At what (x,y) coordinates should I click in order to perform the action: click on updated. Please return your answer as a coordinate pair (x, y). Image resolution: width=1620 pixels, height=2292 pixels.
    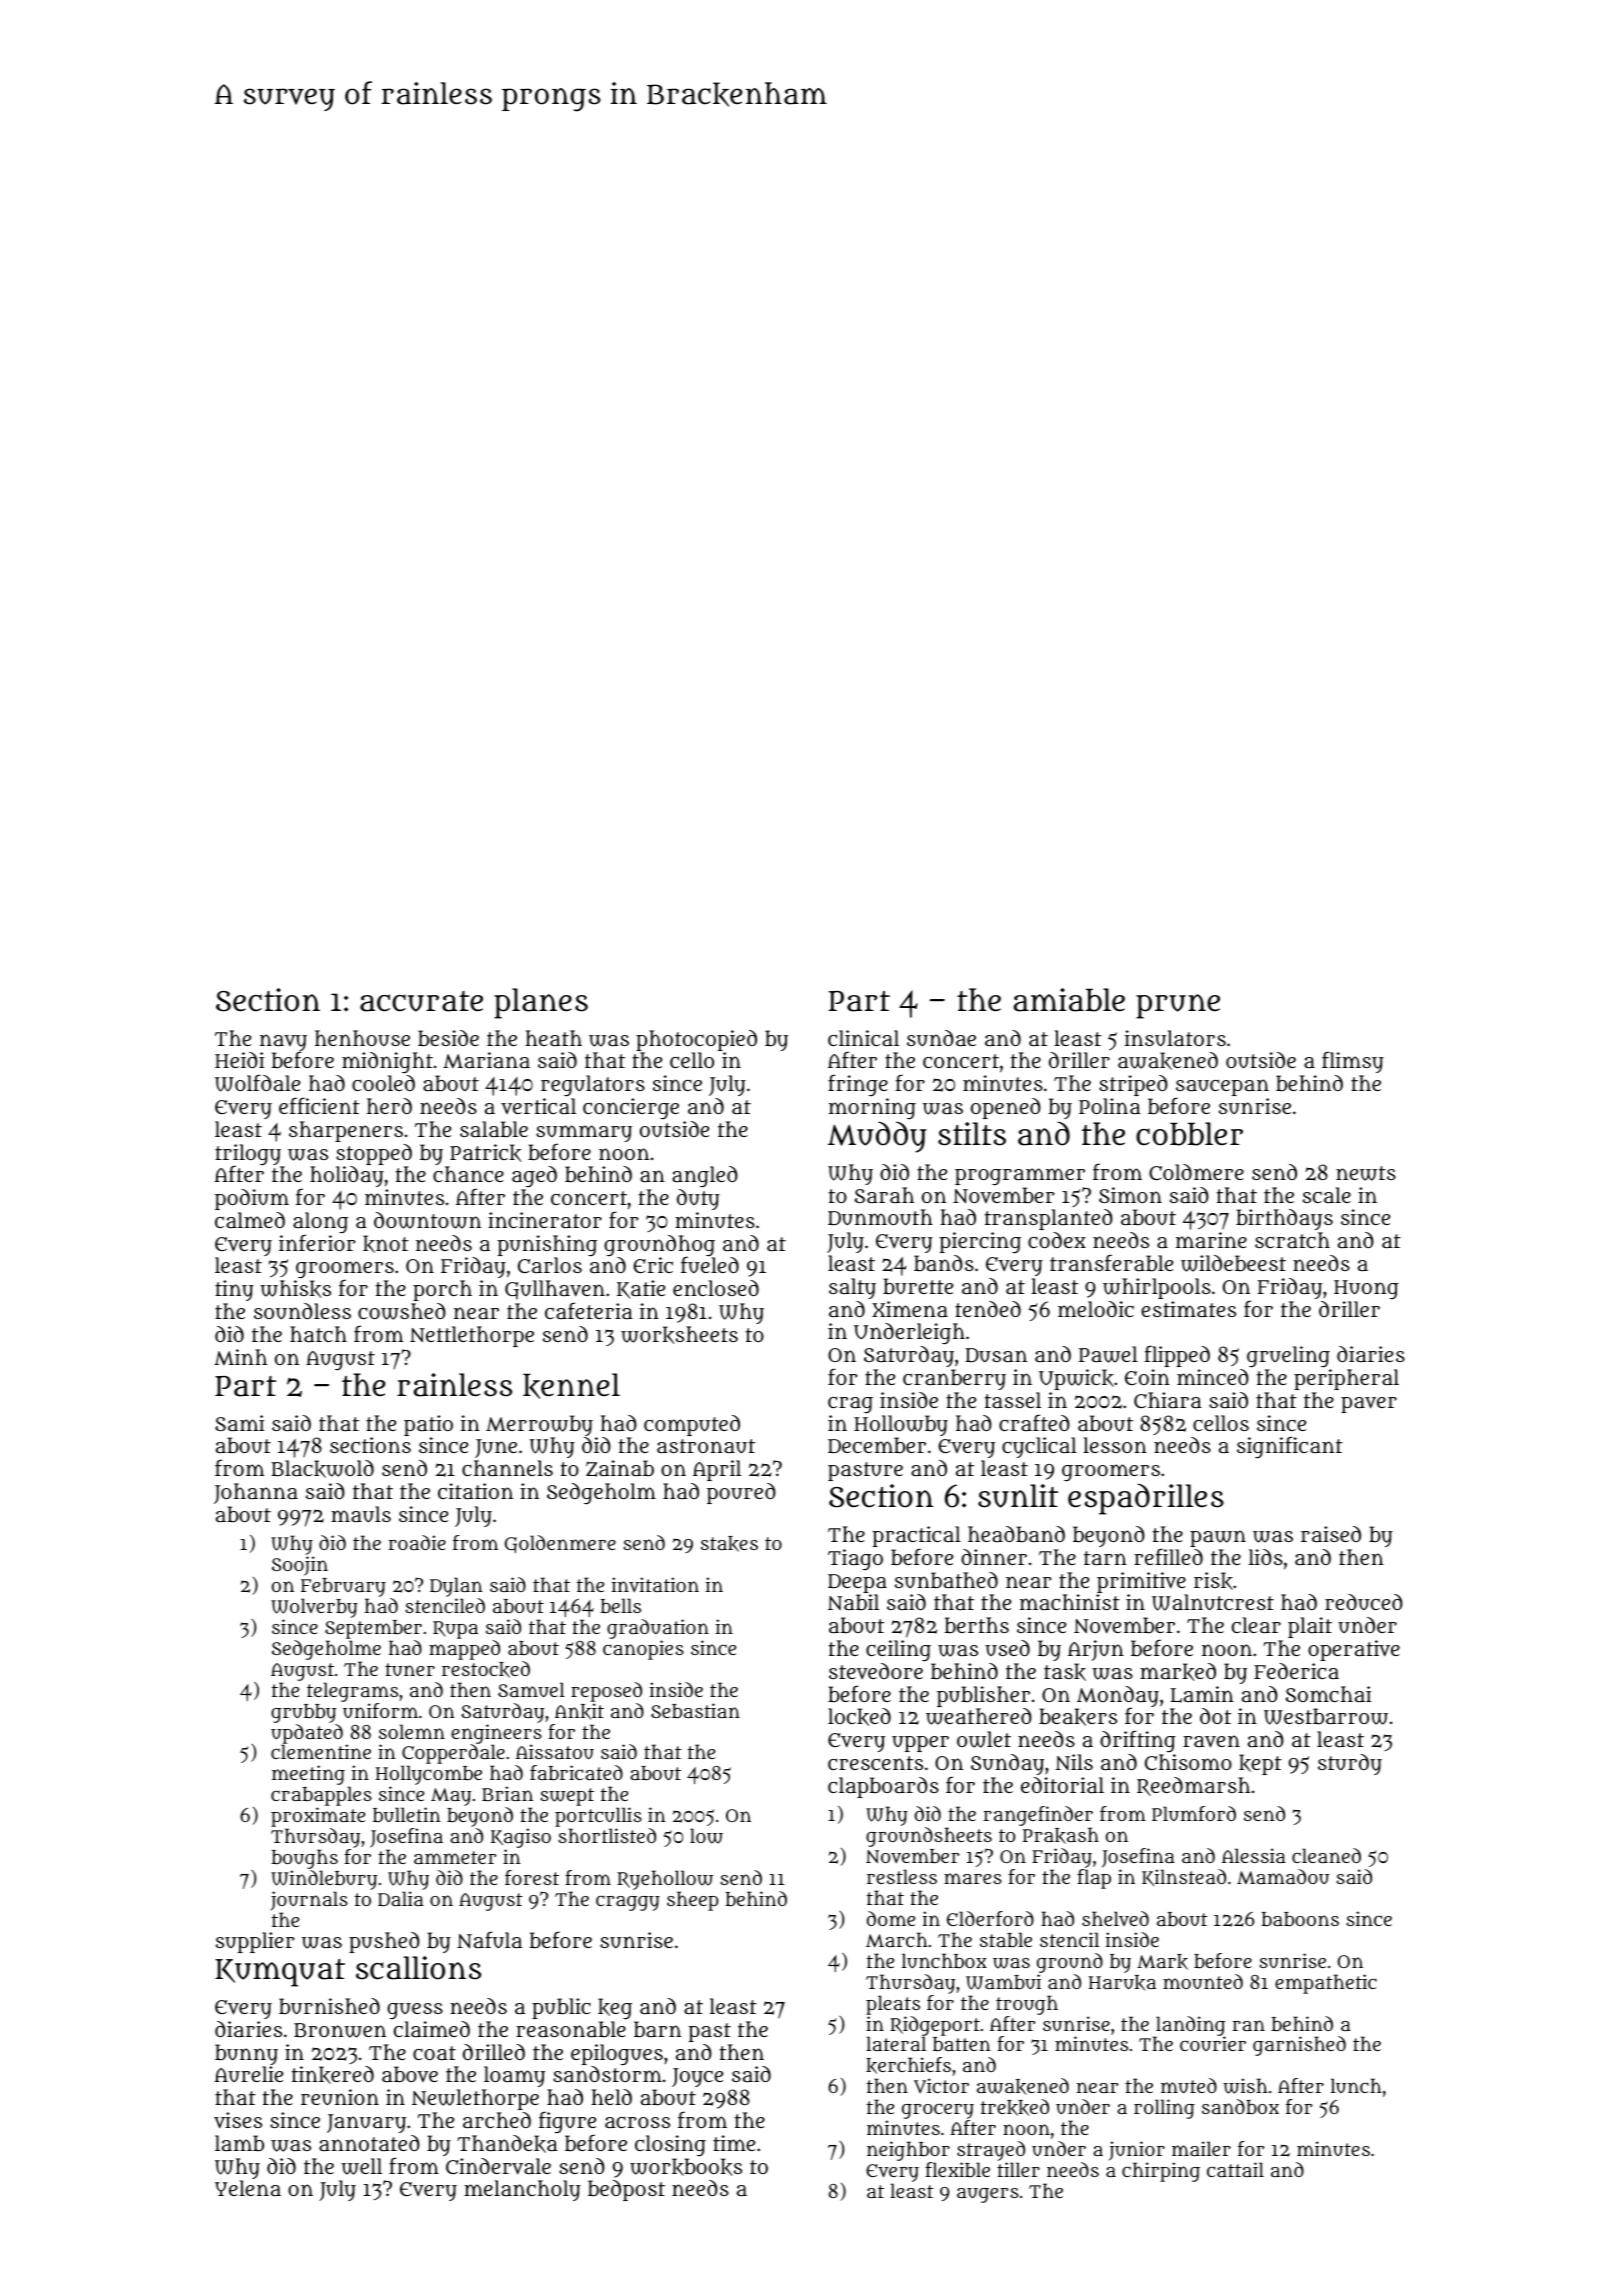
    Looking at the image, I should click on (307, 1734).
